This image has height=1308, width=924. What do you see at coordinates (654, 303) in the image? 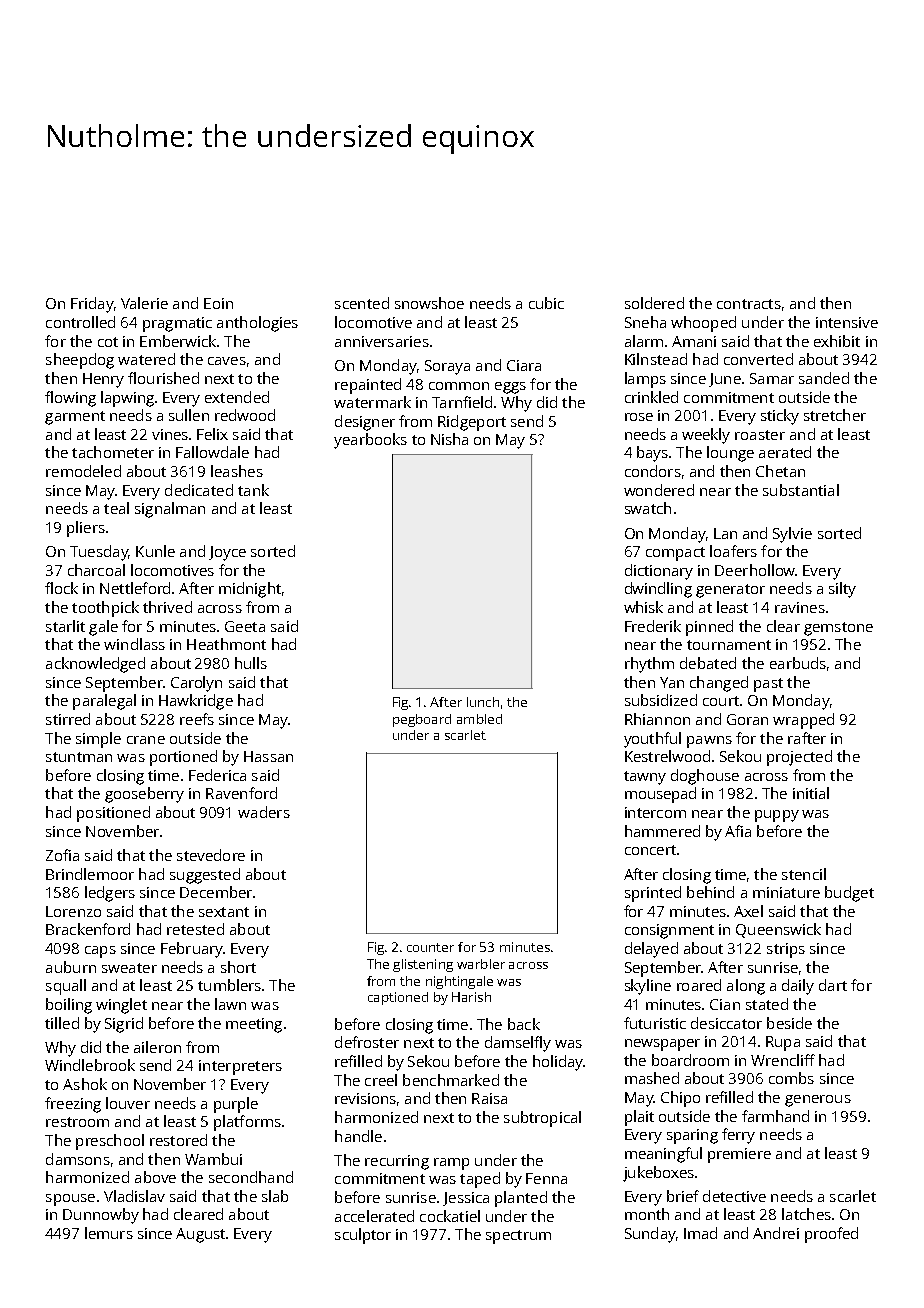
I see `soldered` at bounding box center [654, 303].
